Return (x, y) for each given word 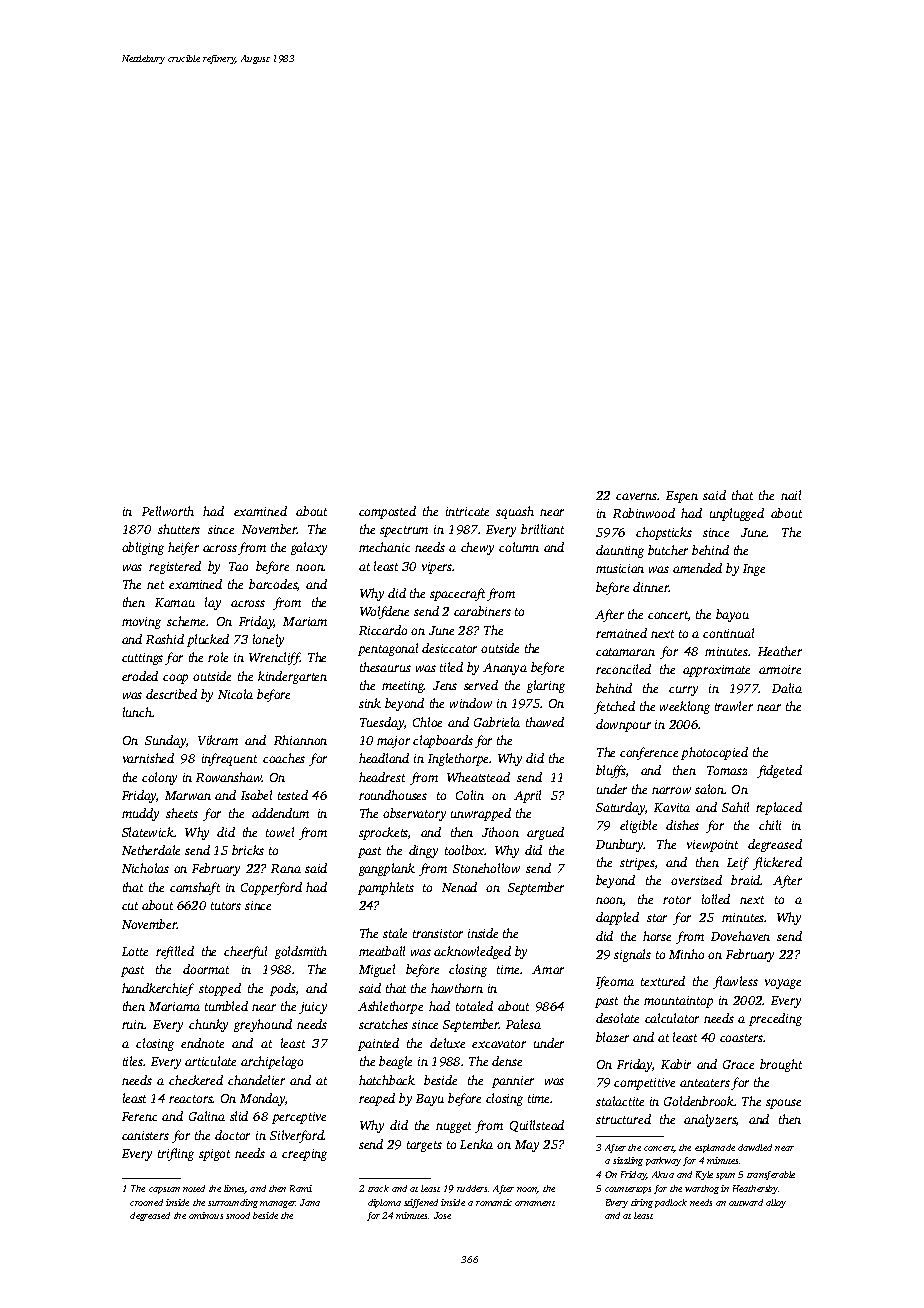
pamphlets (386, 888)
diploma (384, 1203)
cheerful (245, 952)
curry (683, 691)
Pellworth (168, 511)
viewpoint (712, 846)
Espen (682, 497)
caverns (637, 496)
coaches (284, 758)
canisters (145, 1135)
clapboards (443, 741)
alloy (776, 1203)
